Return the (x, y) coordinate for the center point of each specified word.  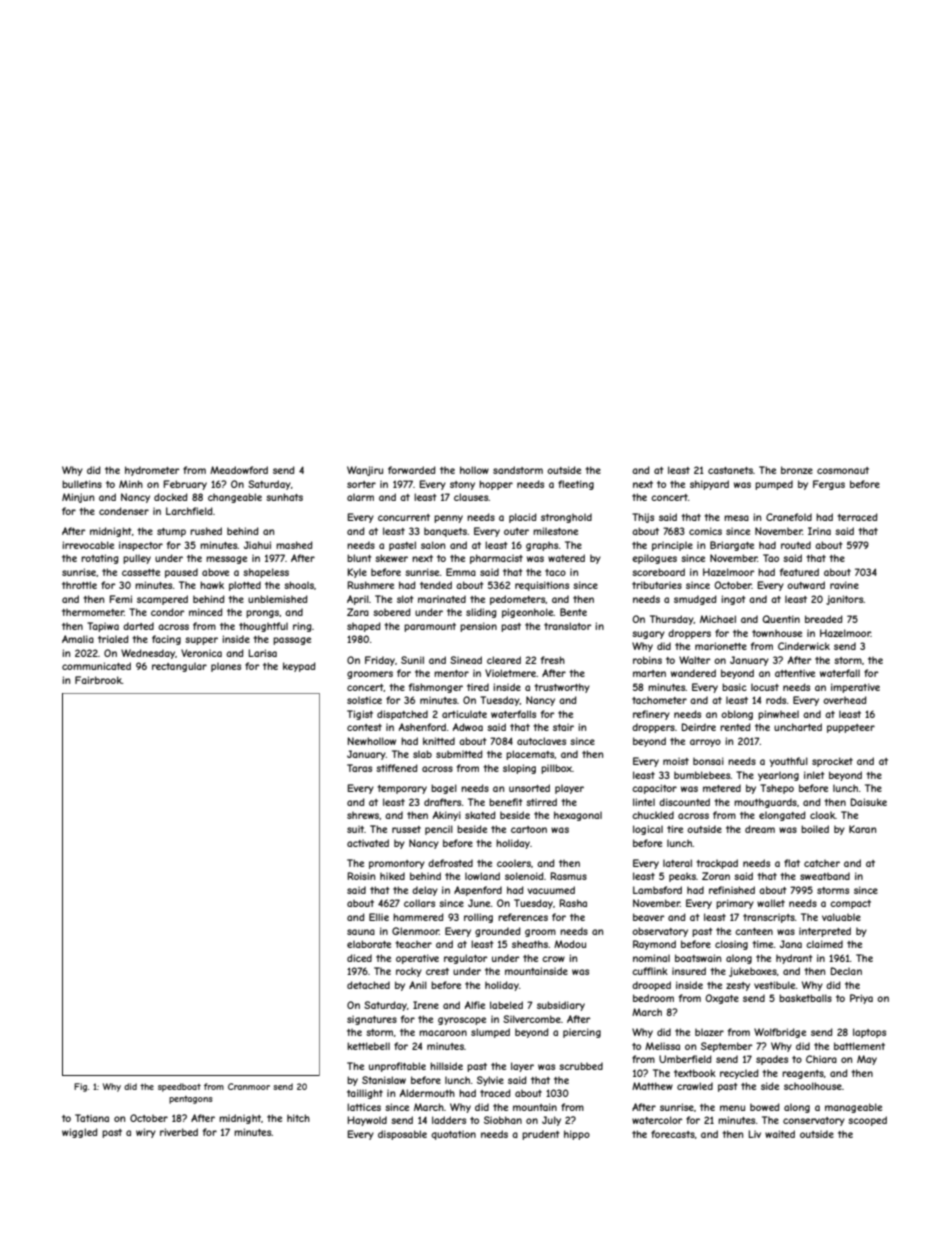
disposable (402, 1135)
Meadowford (239, 470)
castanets (730, 470)
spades (772, 1060)
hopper (496, 485)
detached (368, 985)
